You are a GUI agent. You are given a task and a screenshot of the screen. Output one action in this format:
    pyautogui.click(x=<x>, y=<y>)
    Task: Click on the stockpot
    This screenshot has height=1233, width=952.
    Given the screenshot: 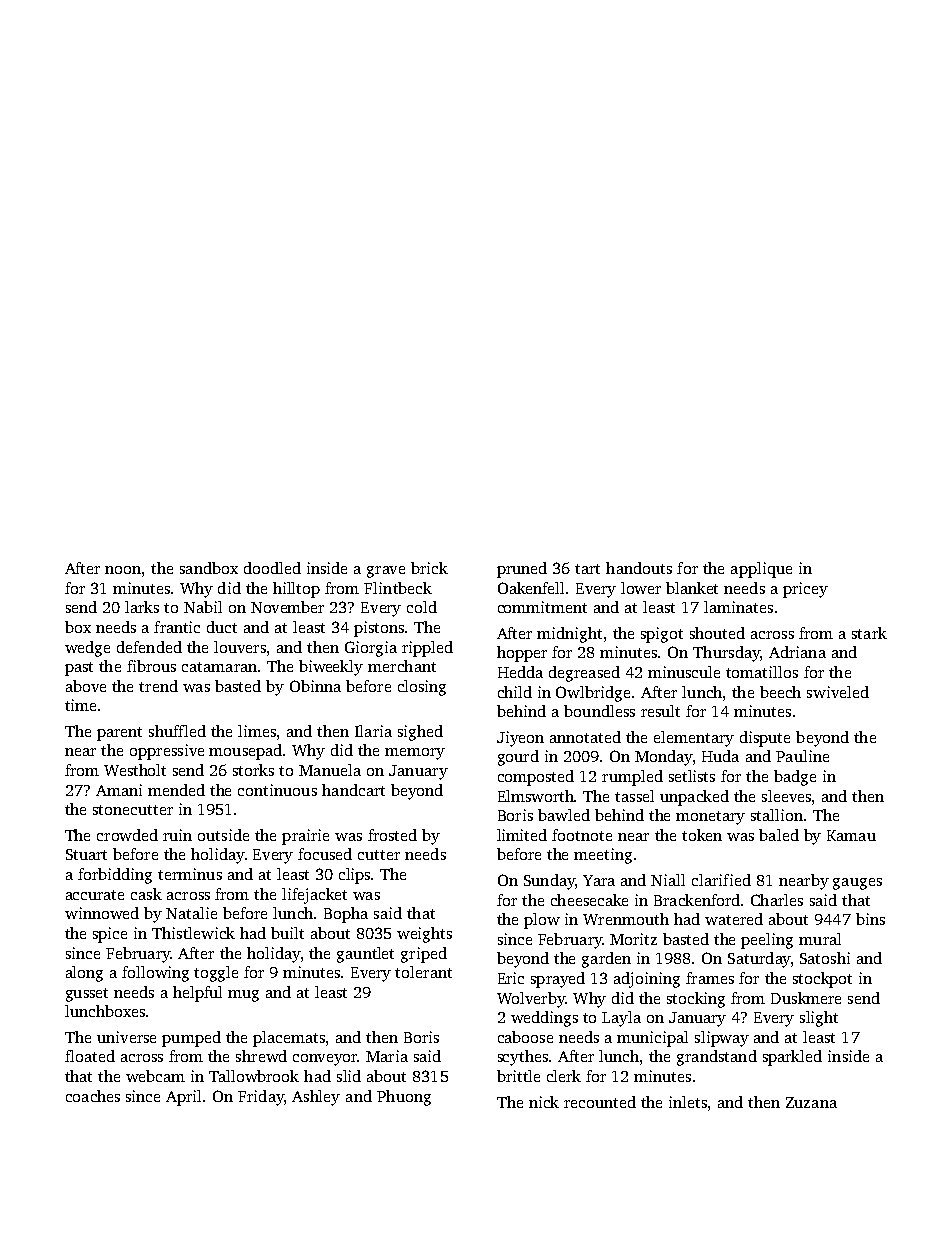 What is the action you would take?
    pyautogui.click(x=822, y=980)
